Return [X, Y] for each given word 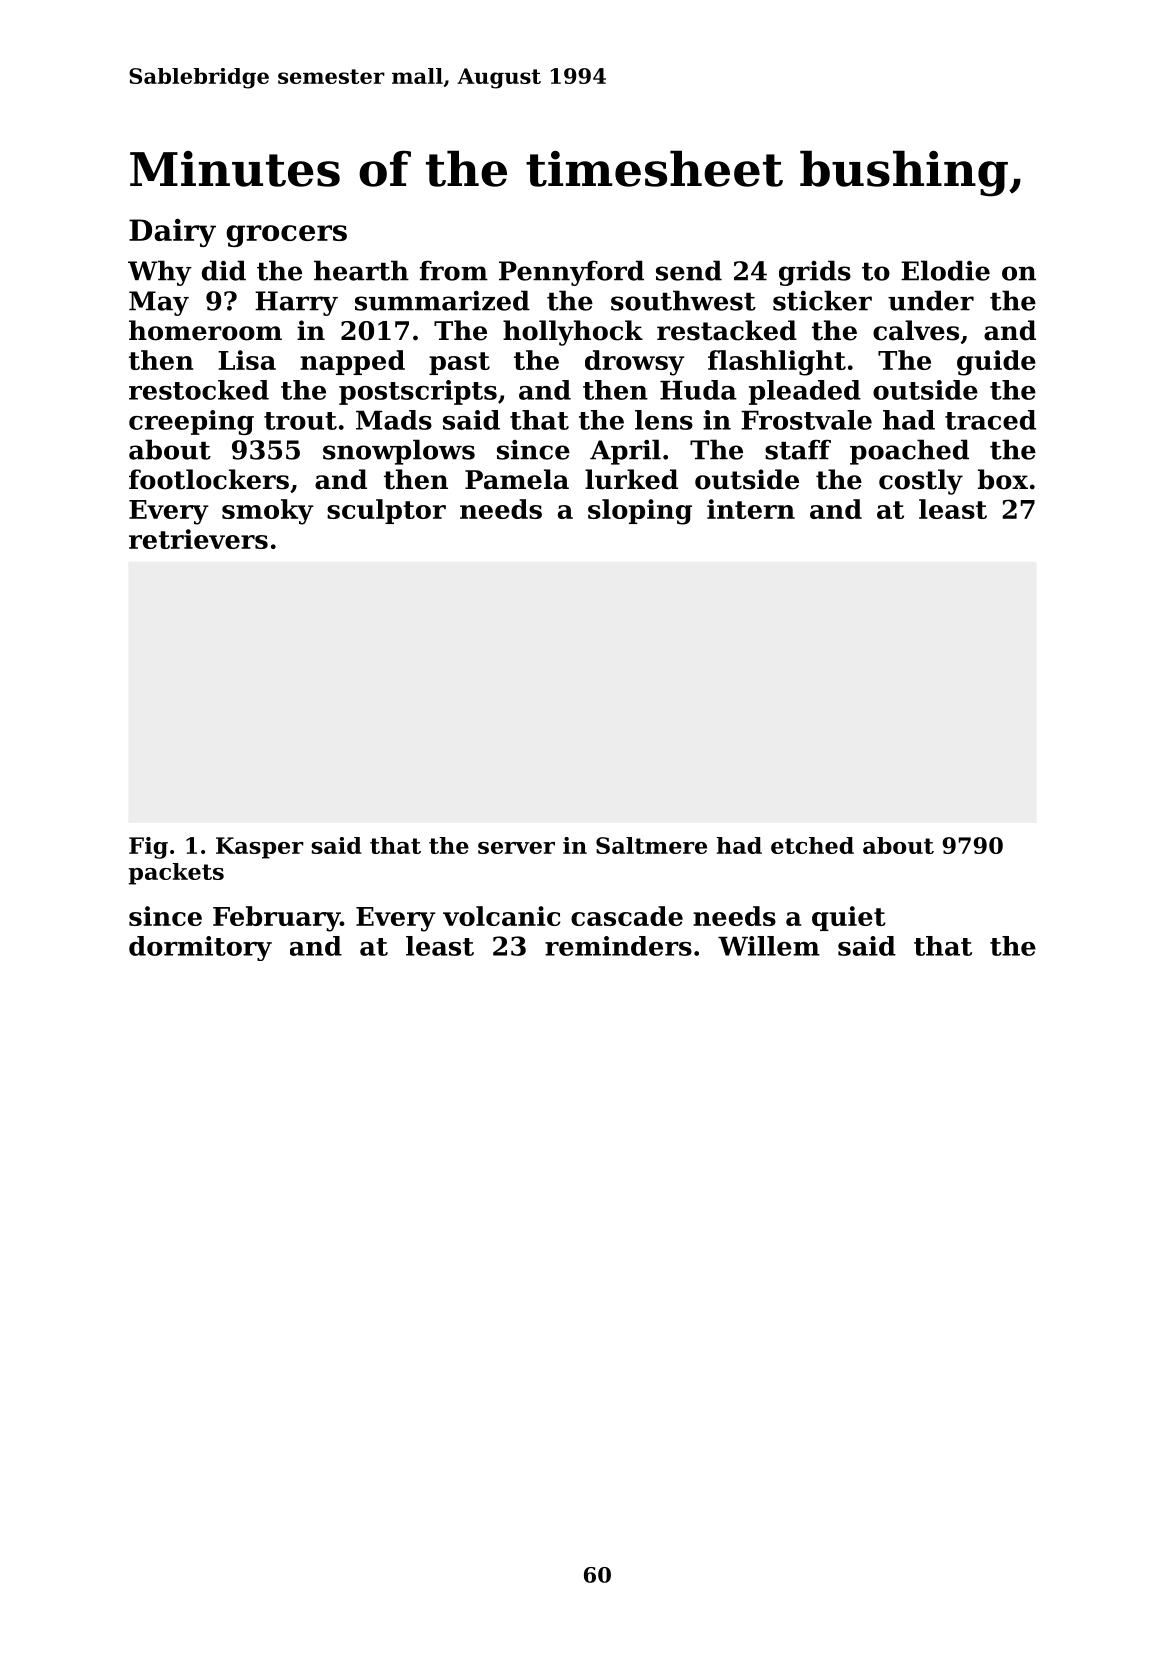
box [1003, 479]
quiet [849, 918]
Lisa [247, 360]
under [931, 300]
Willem [769, 946]
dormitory [200, 948]
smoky [268, 512]
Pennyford [571, 273]
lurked [631, 479]
